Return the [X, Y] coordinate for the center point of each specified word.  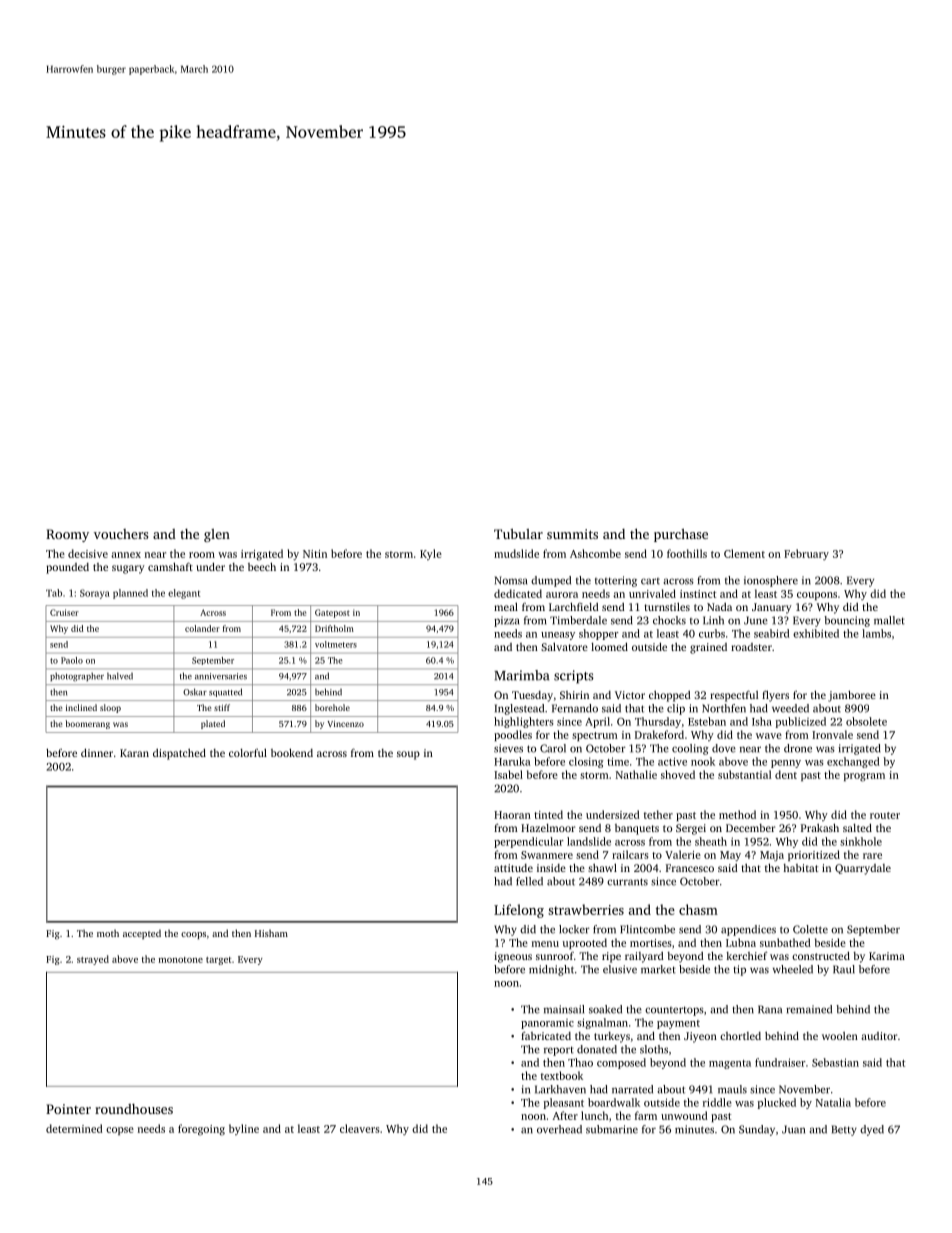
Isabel [508, 774]
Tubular [518, 534]
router [885, 815]
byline [244, 1129]
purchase [681, 535]
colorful [248, 752]
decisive [88, 553]
